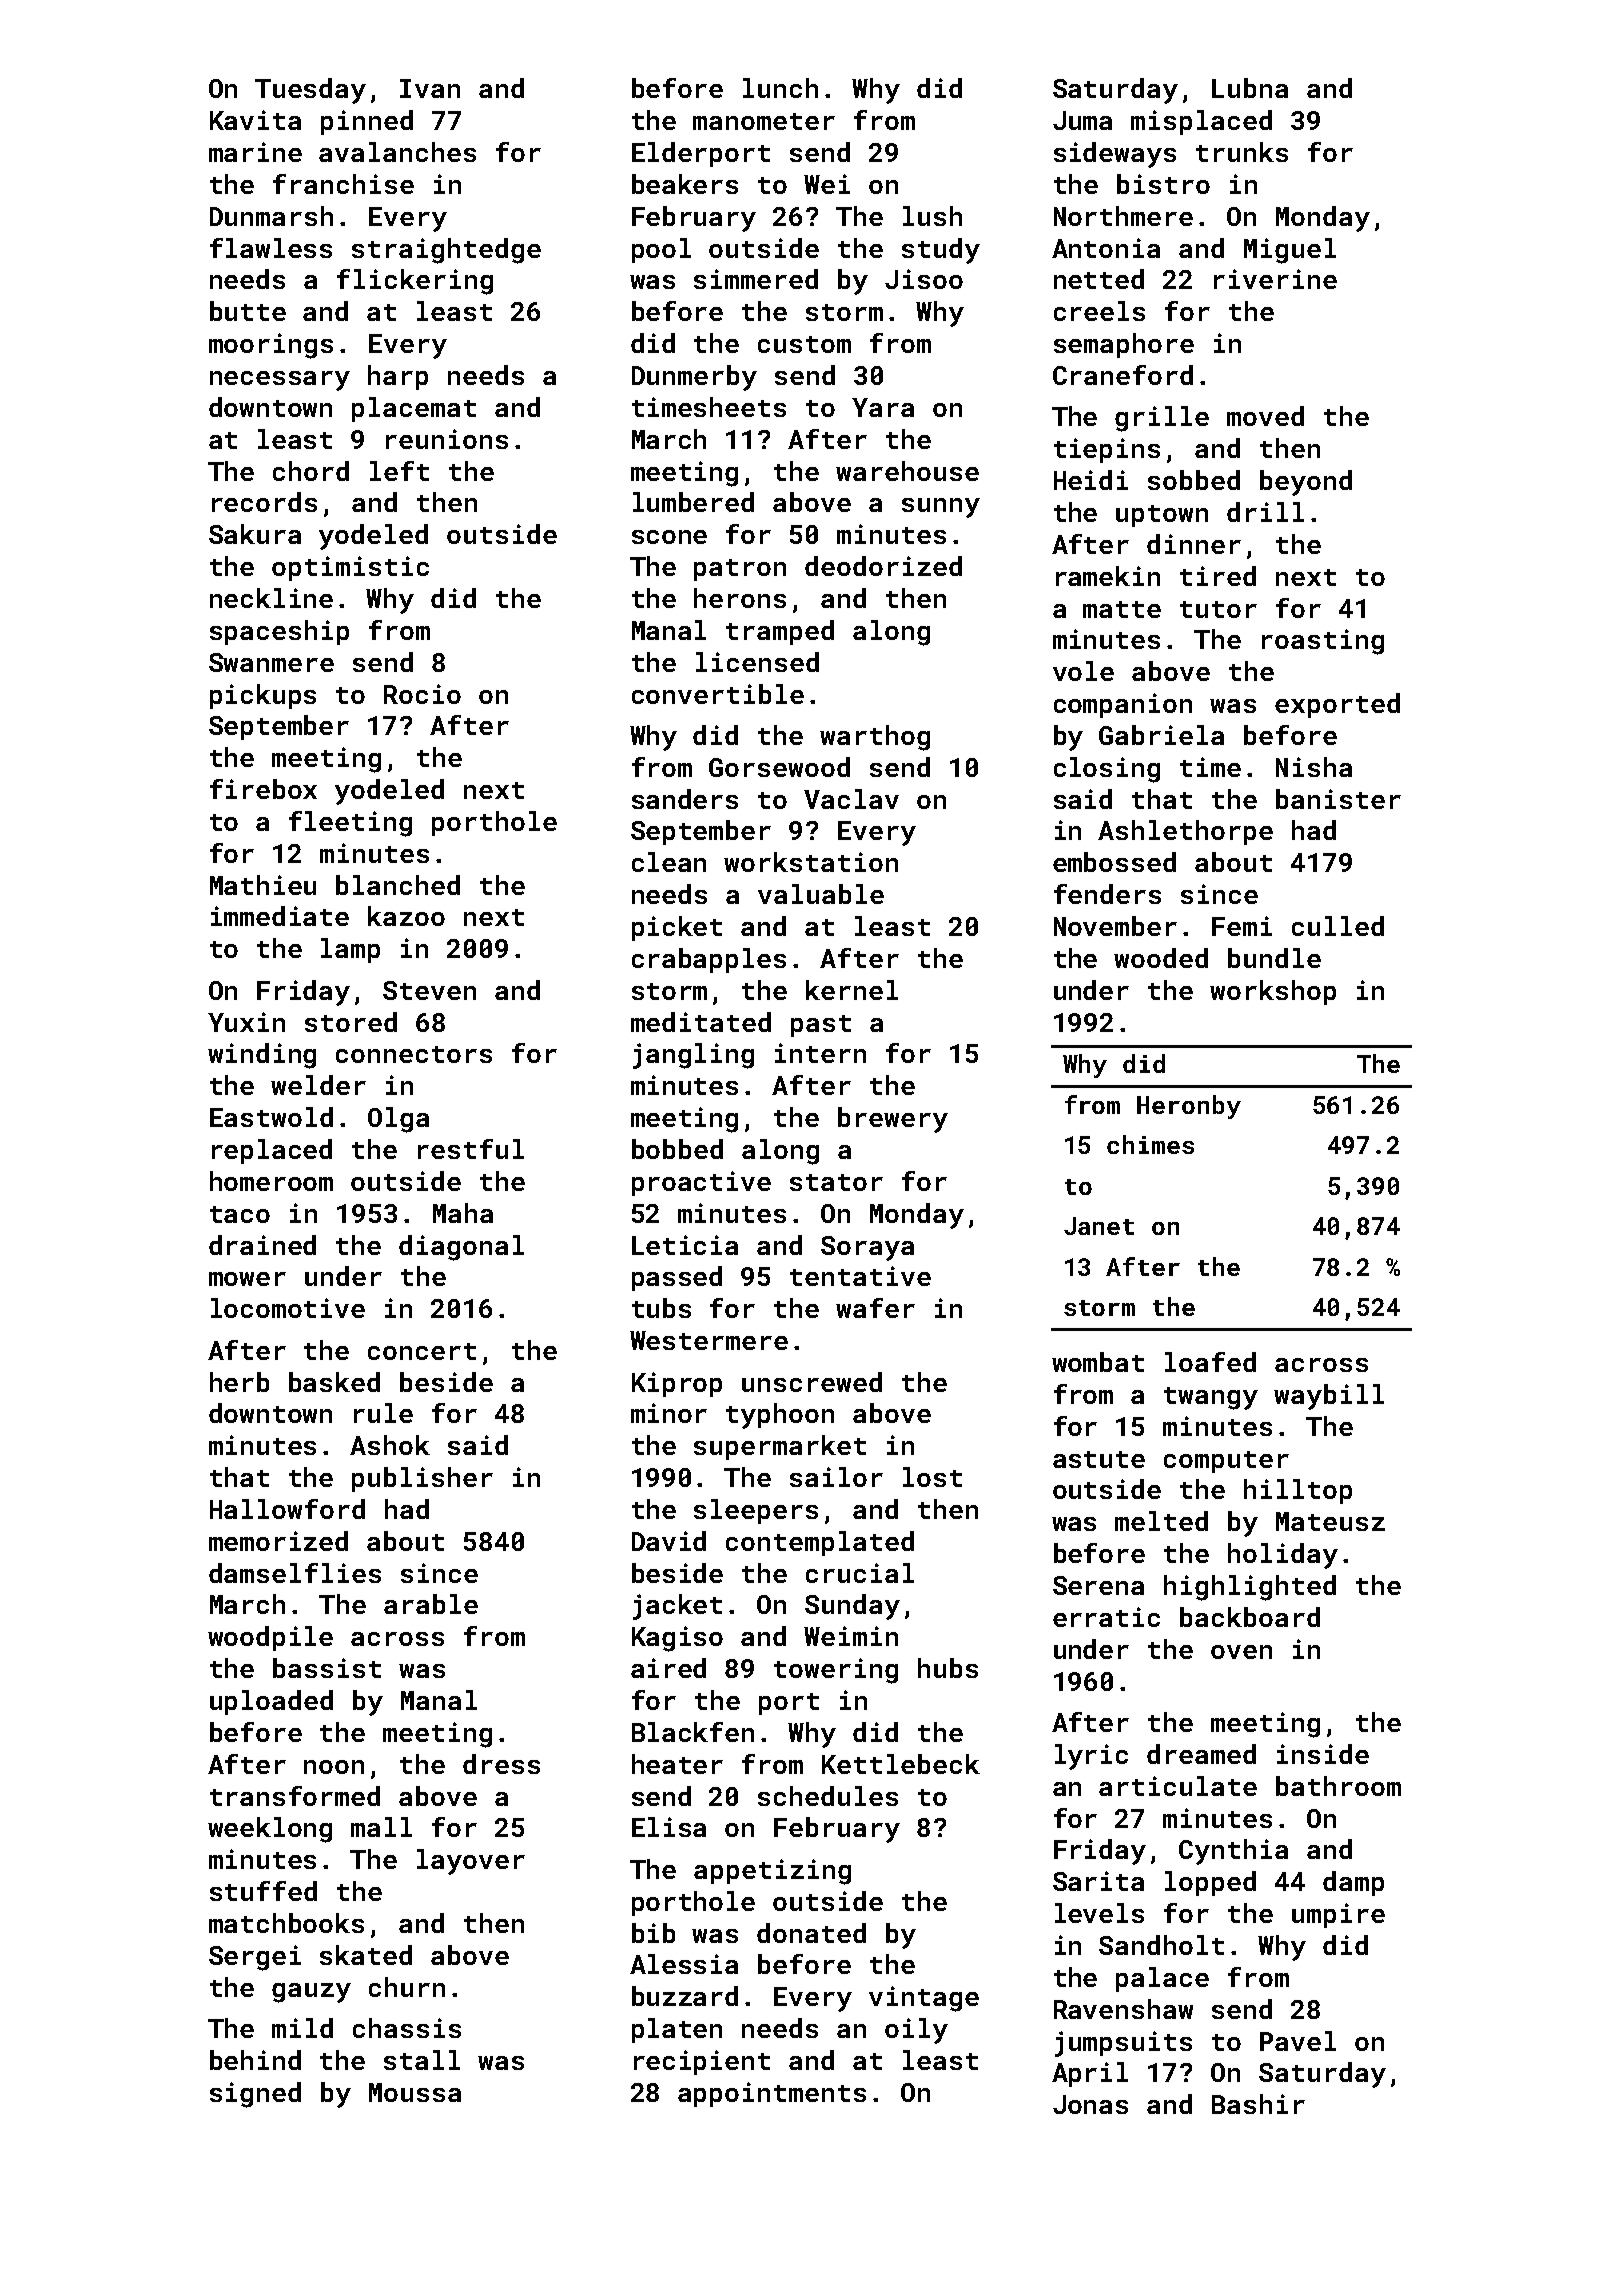 This document has width=1620, height=2292. Describe the element at coordinates (1265, 512) in the document. I see `drill` at that location.
